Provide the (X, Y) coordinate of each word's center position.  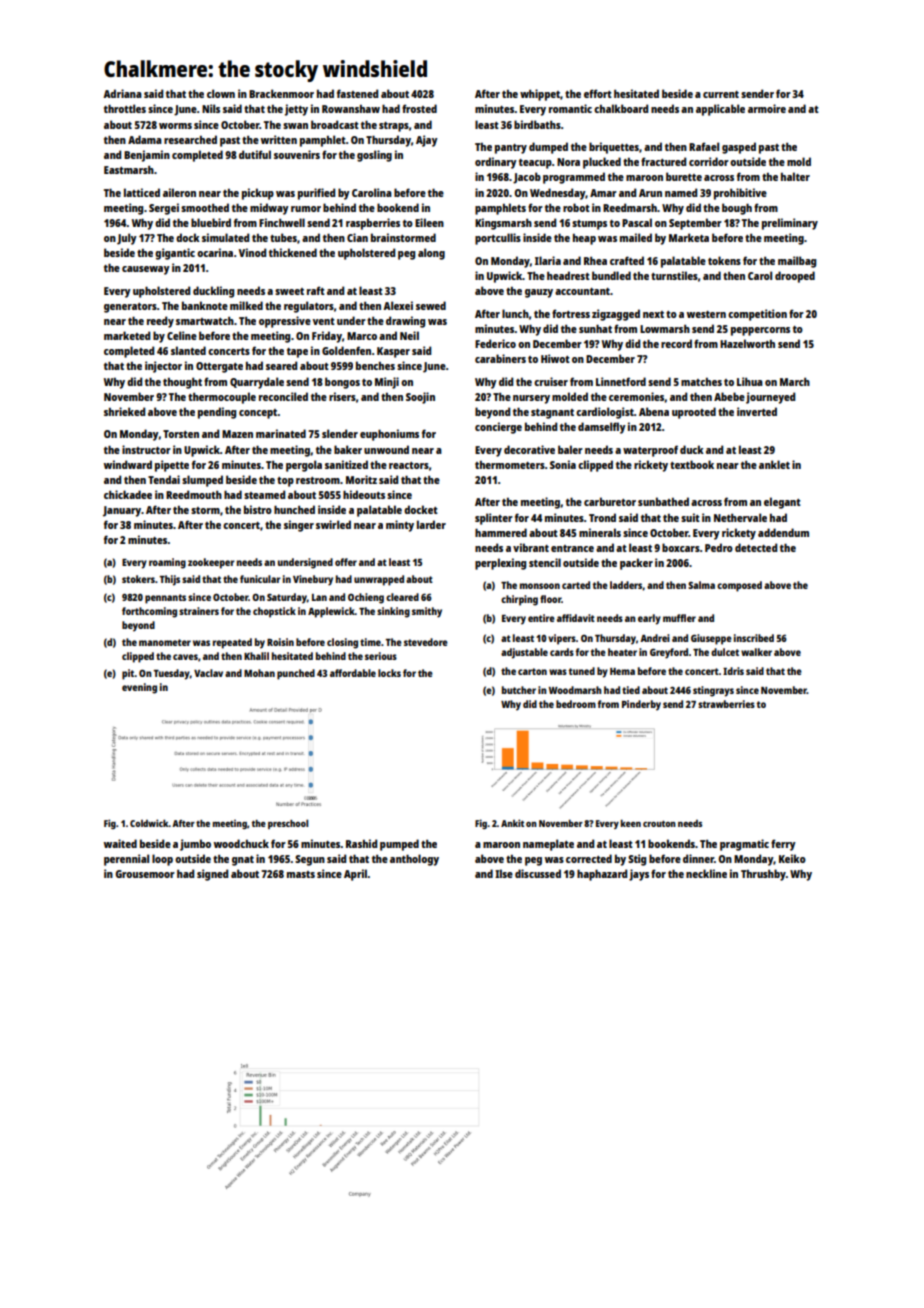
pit (128, 674)
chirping (519, 600)
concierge (498, 428)
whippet (540, 95)
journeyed (770, 398)
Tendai (164, 479)
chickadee (128, 494)
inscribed (754, 638)
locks (389, 673)
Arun (650, 193)
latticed (142, 192)
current (721, 94)
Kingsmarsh (503, 224)
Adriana (122, 93)
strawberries (726, 704)
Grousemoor (145, 874)
